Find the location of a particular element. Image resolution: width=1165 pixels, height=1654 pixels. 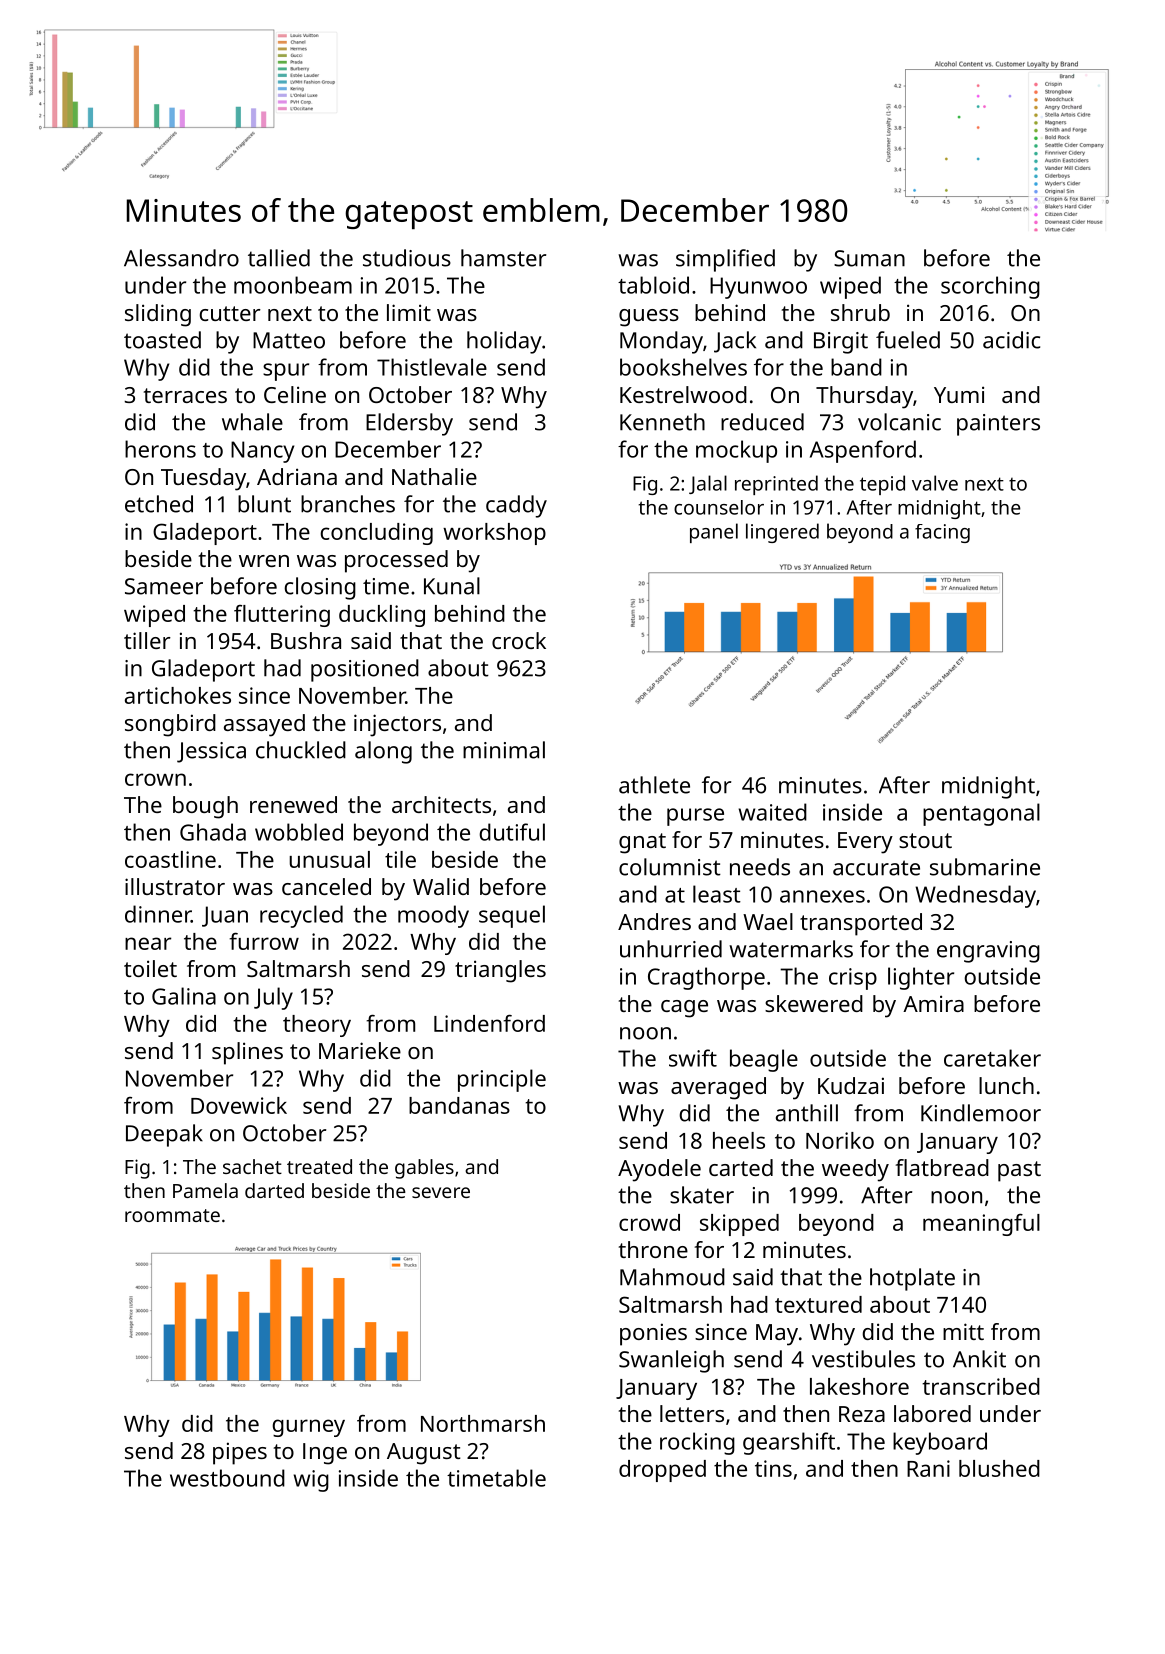

gurney is located at coordinates (308, 1428).
